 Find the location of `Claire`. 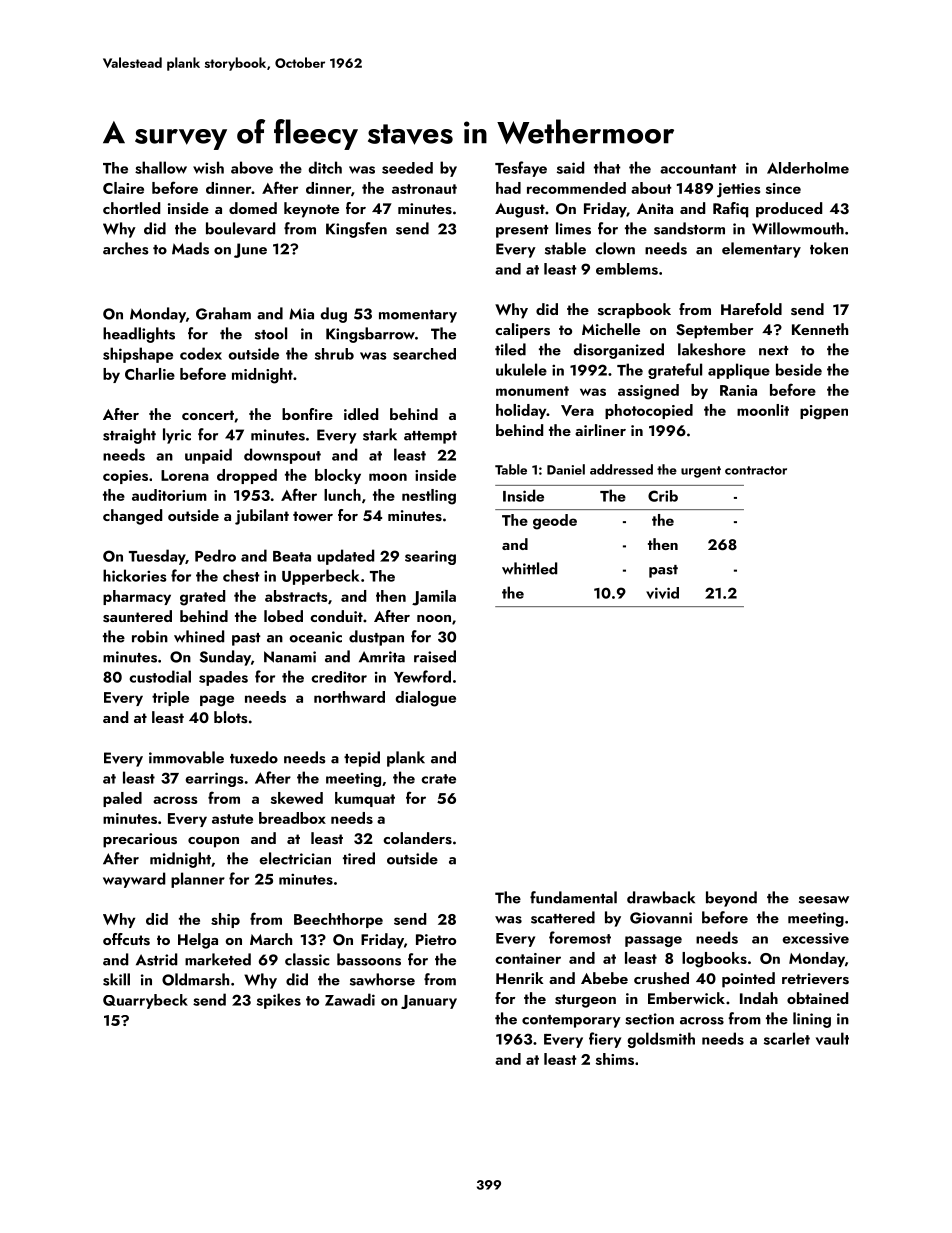

Claire is located at coordinates (123, 188).
